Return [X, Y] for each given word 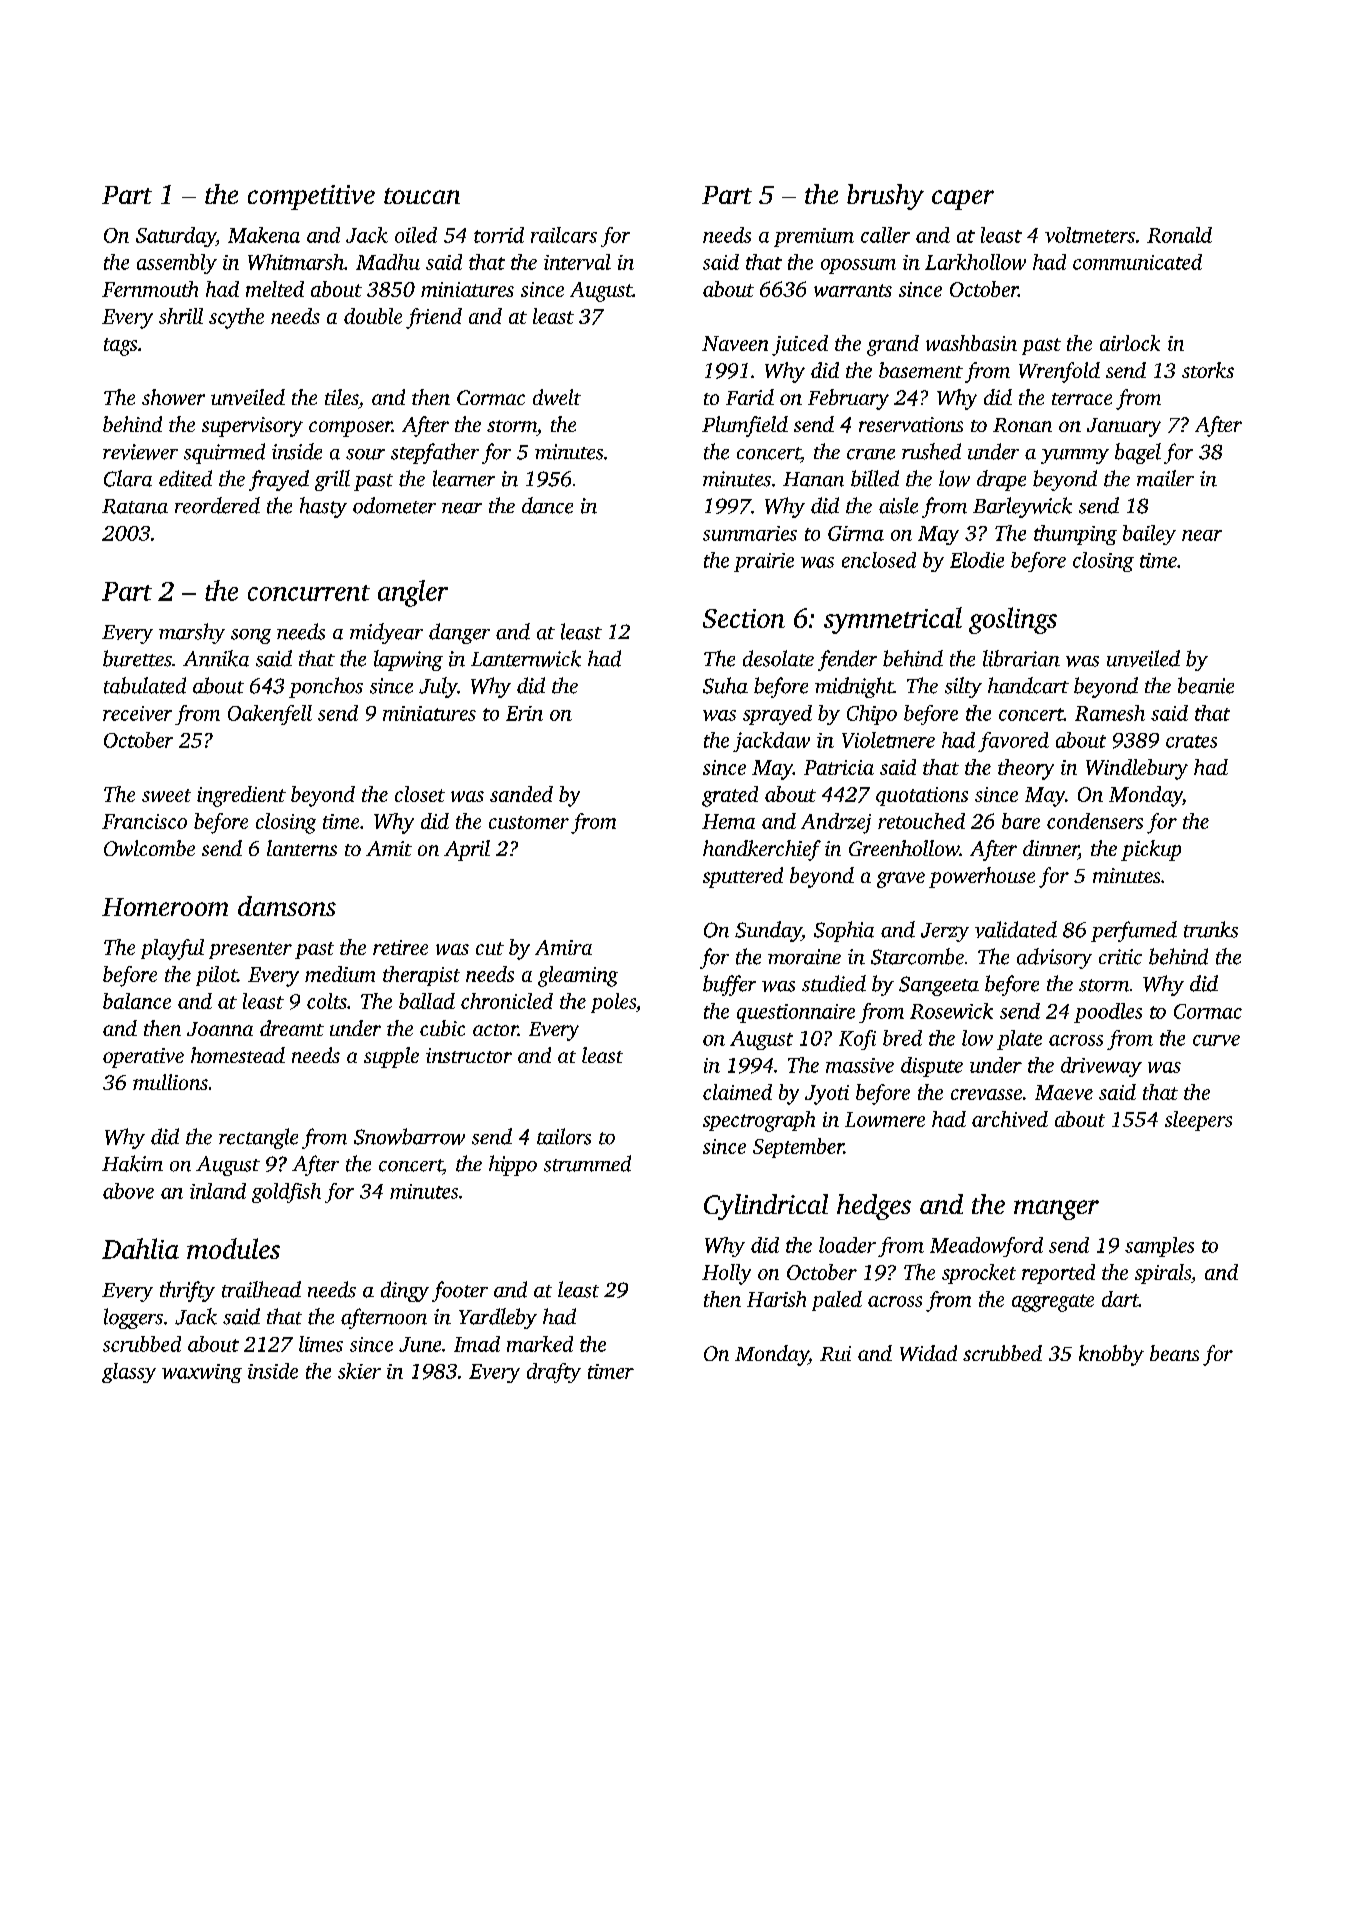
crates [1191, 741]
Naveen [735, 343]
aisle [898, 505]
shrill [181, 316]
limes [321, 1344]
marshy [192, 633]
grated [730, 796]
